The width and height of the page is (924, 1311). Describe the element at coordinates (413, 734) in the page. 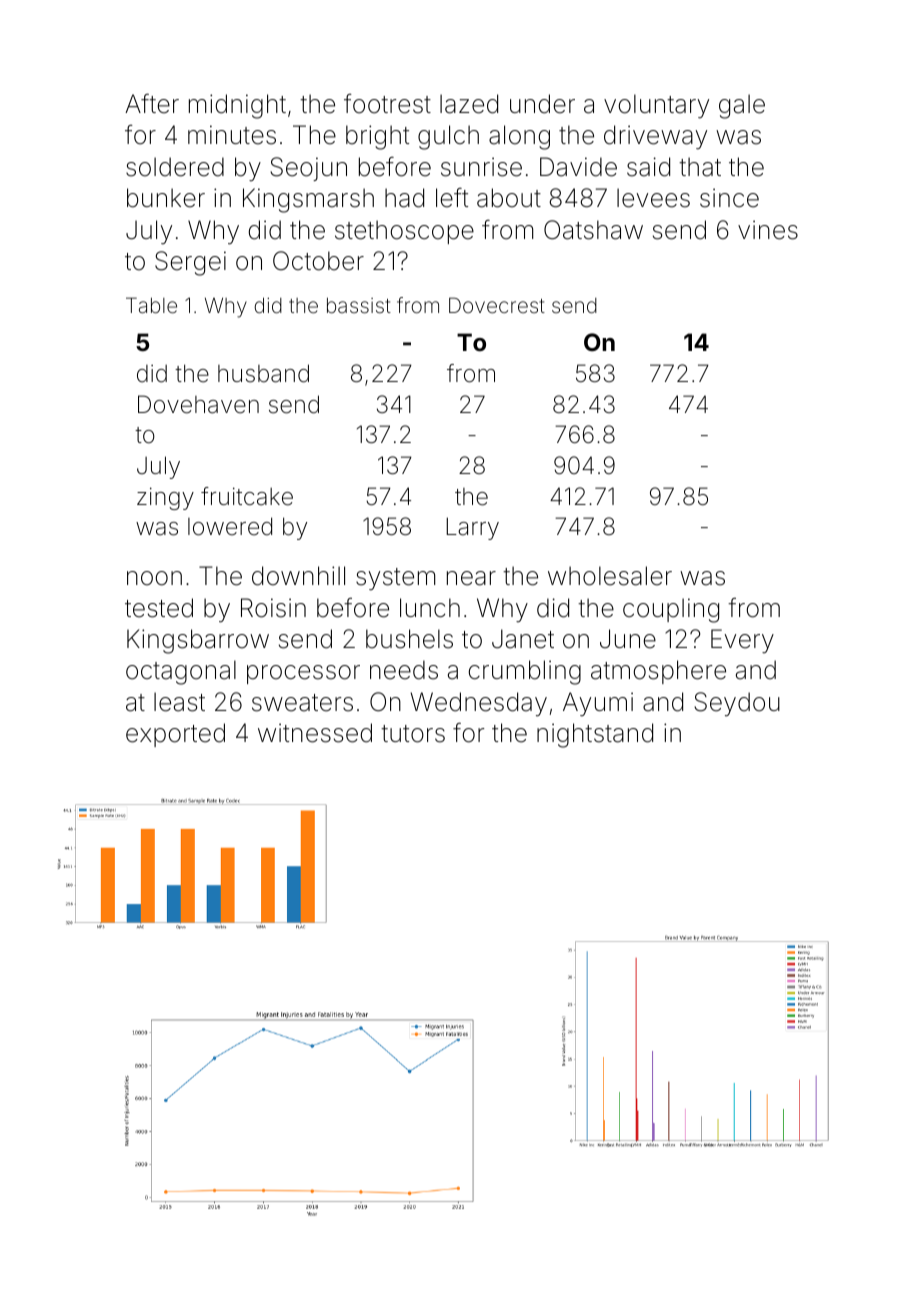

I see `tutors` at that location.
